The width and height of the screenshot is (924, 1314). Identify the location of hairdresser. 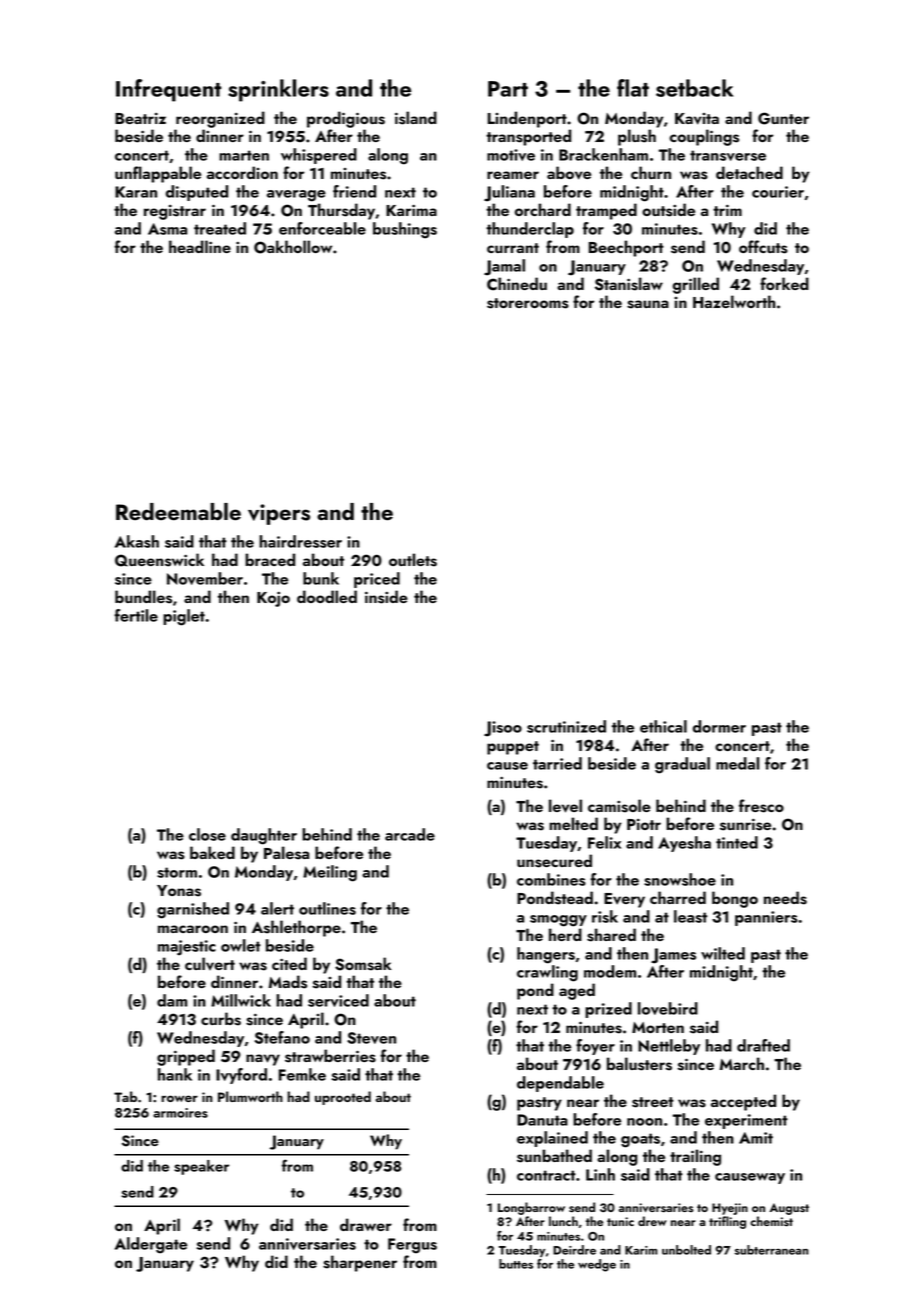
(300, 541).
